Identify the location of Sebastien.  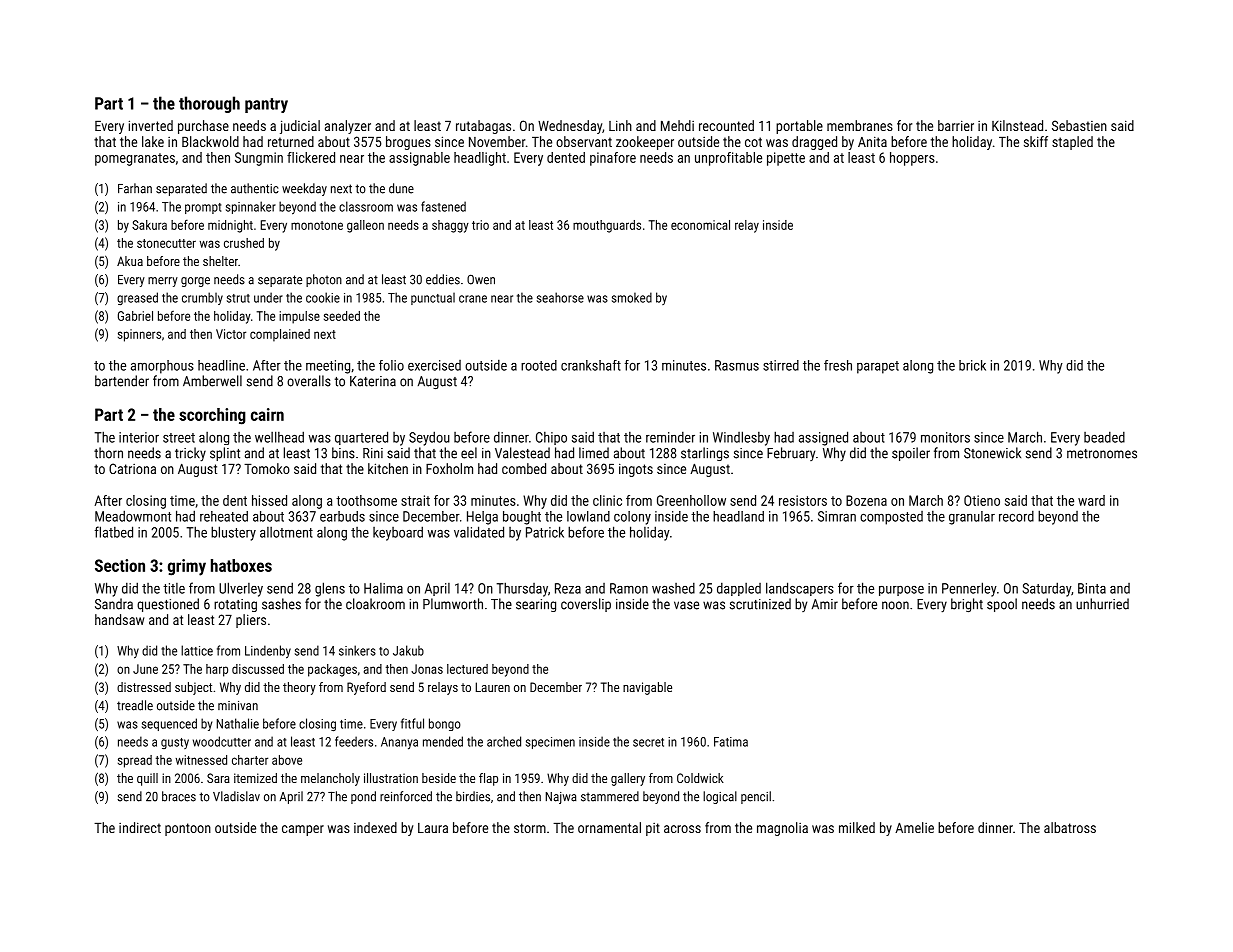
(1079, 125).
